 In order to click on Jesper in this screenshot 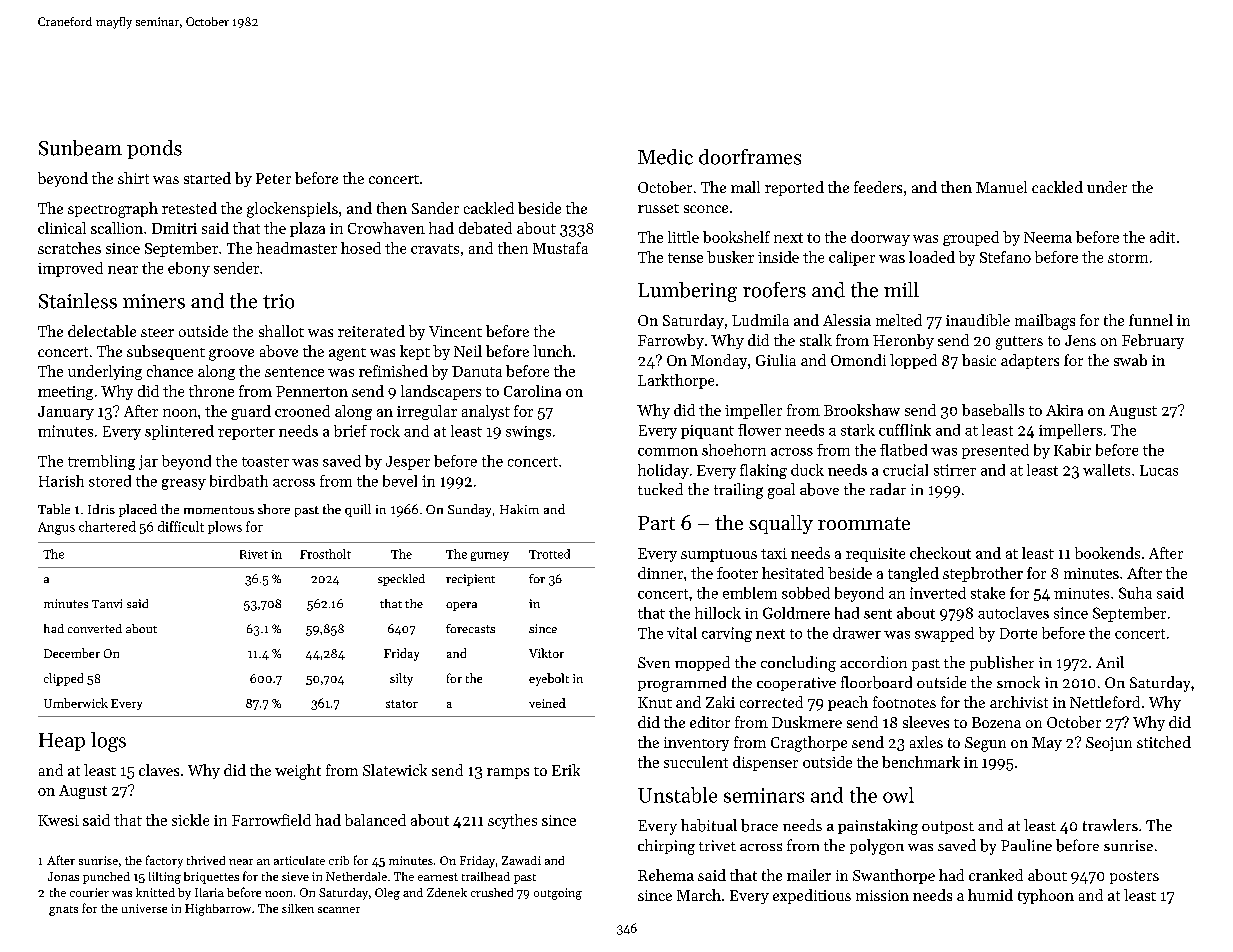, I will do `click(408, 463)`.
